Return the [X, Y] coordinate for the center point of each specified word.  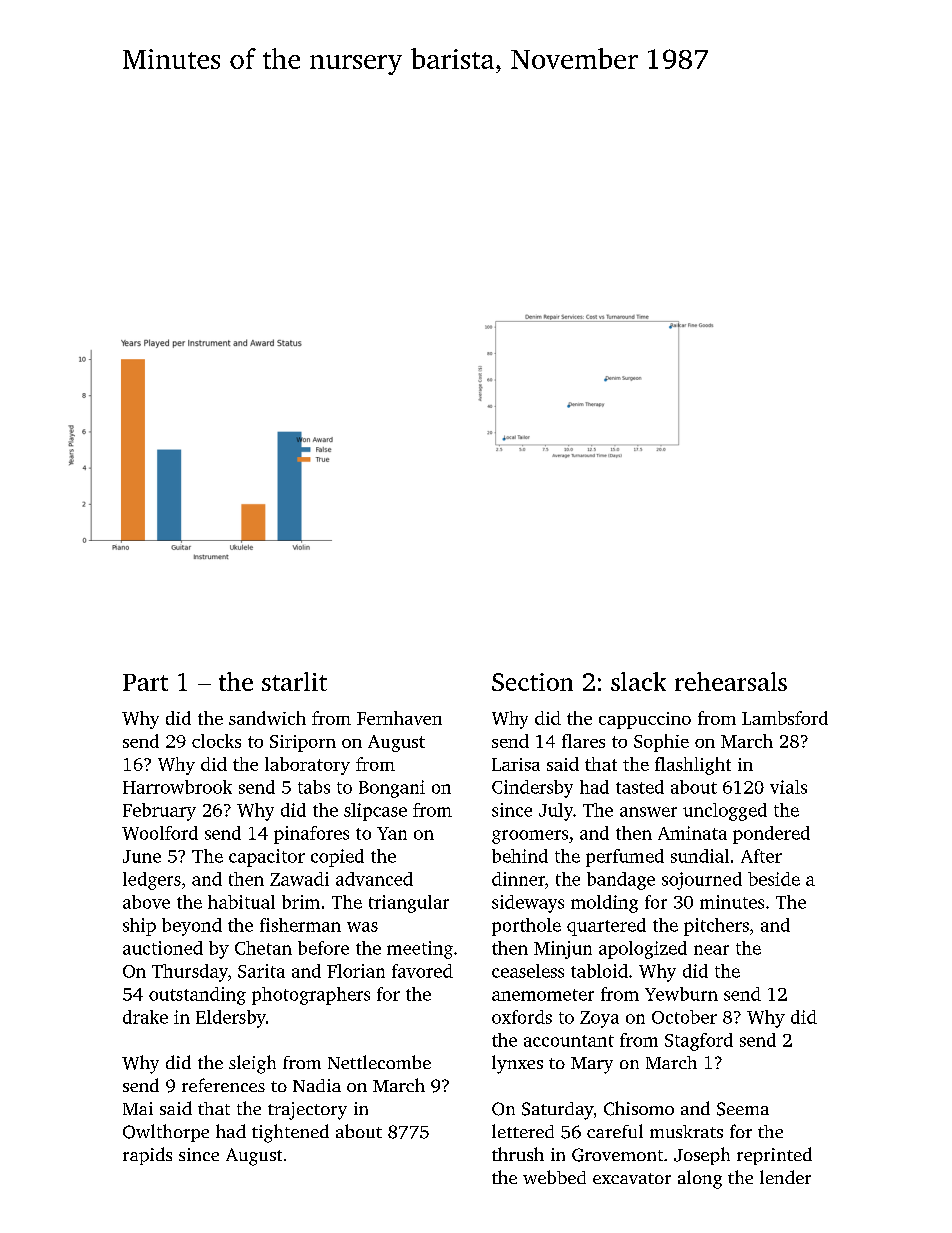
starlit [294, 681]
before [323, 948]
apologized [643, 950]
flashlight [693, 766]
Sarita [261, 971]
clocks [216, 741]
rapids [147, 1156]
